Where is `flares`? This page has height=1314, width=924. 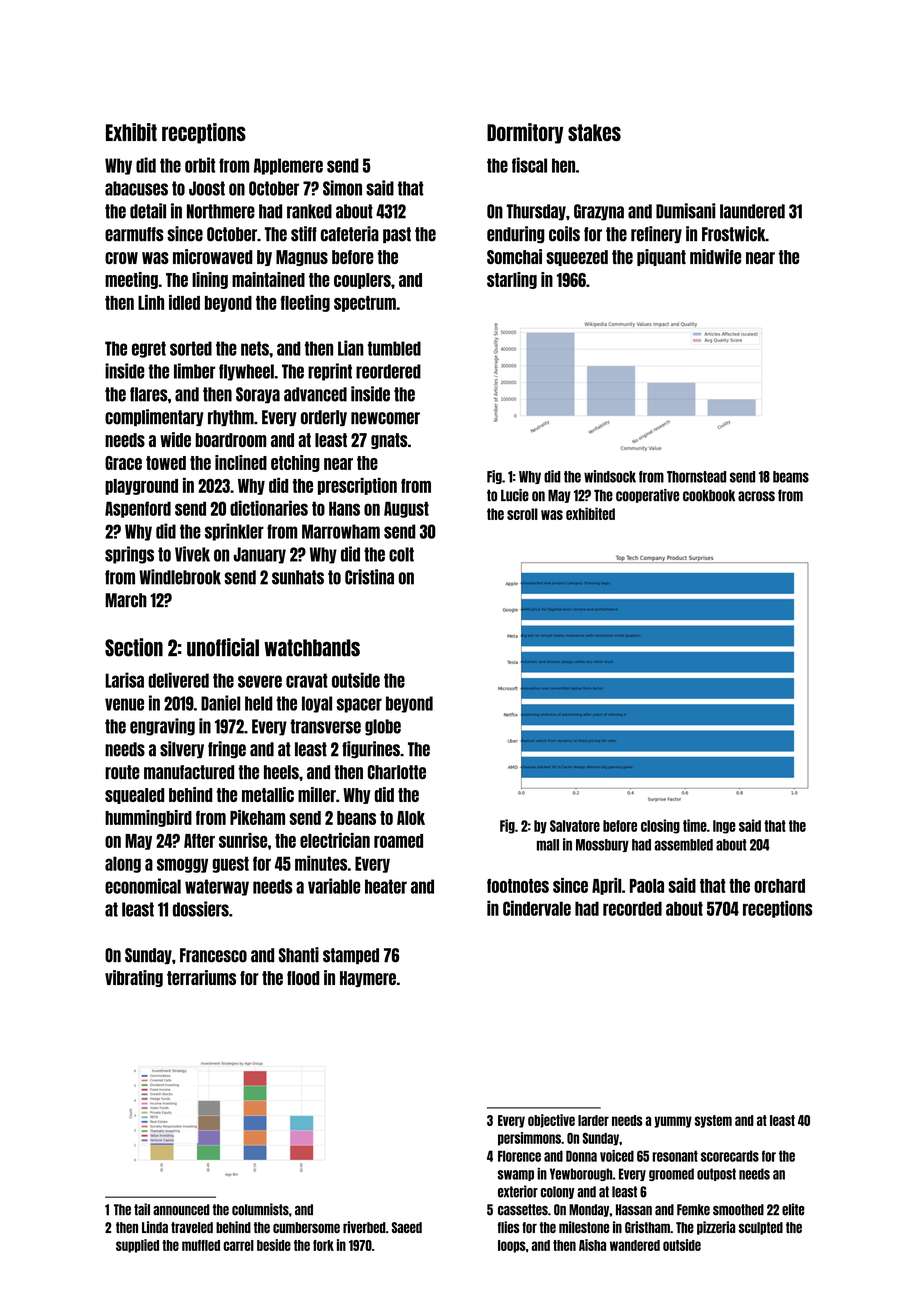
flares is located at coordinates (149, 394).
